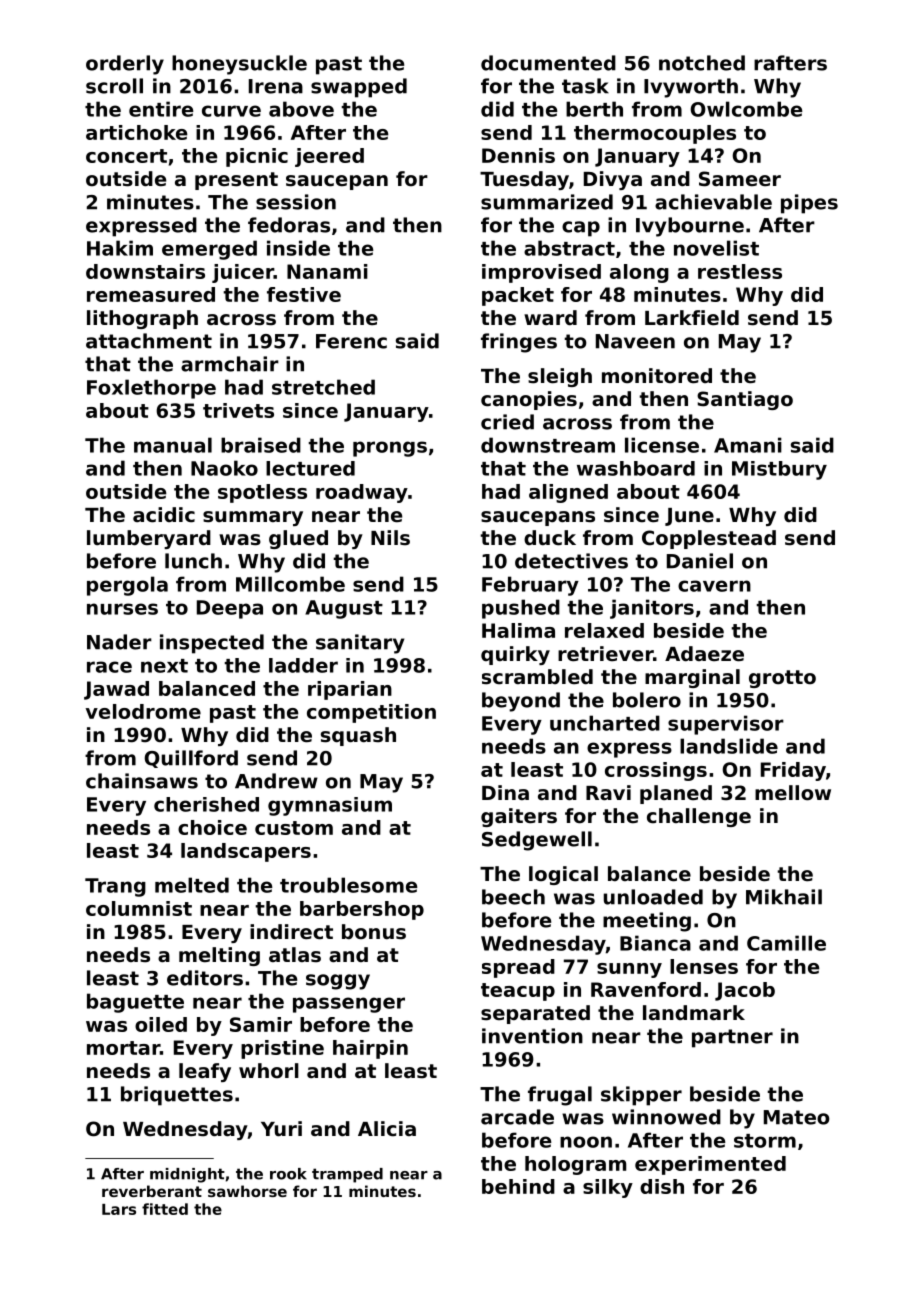 The height and width of the document is (1314, 924). I want to click on Yuri, so click(281, 1129).
